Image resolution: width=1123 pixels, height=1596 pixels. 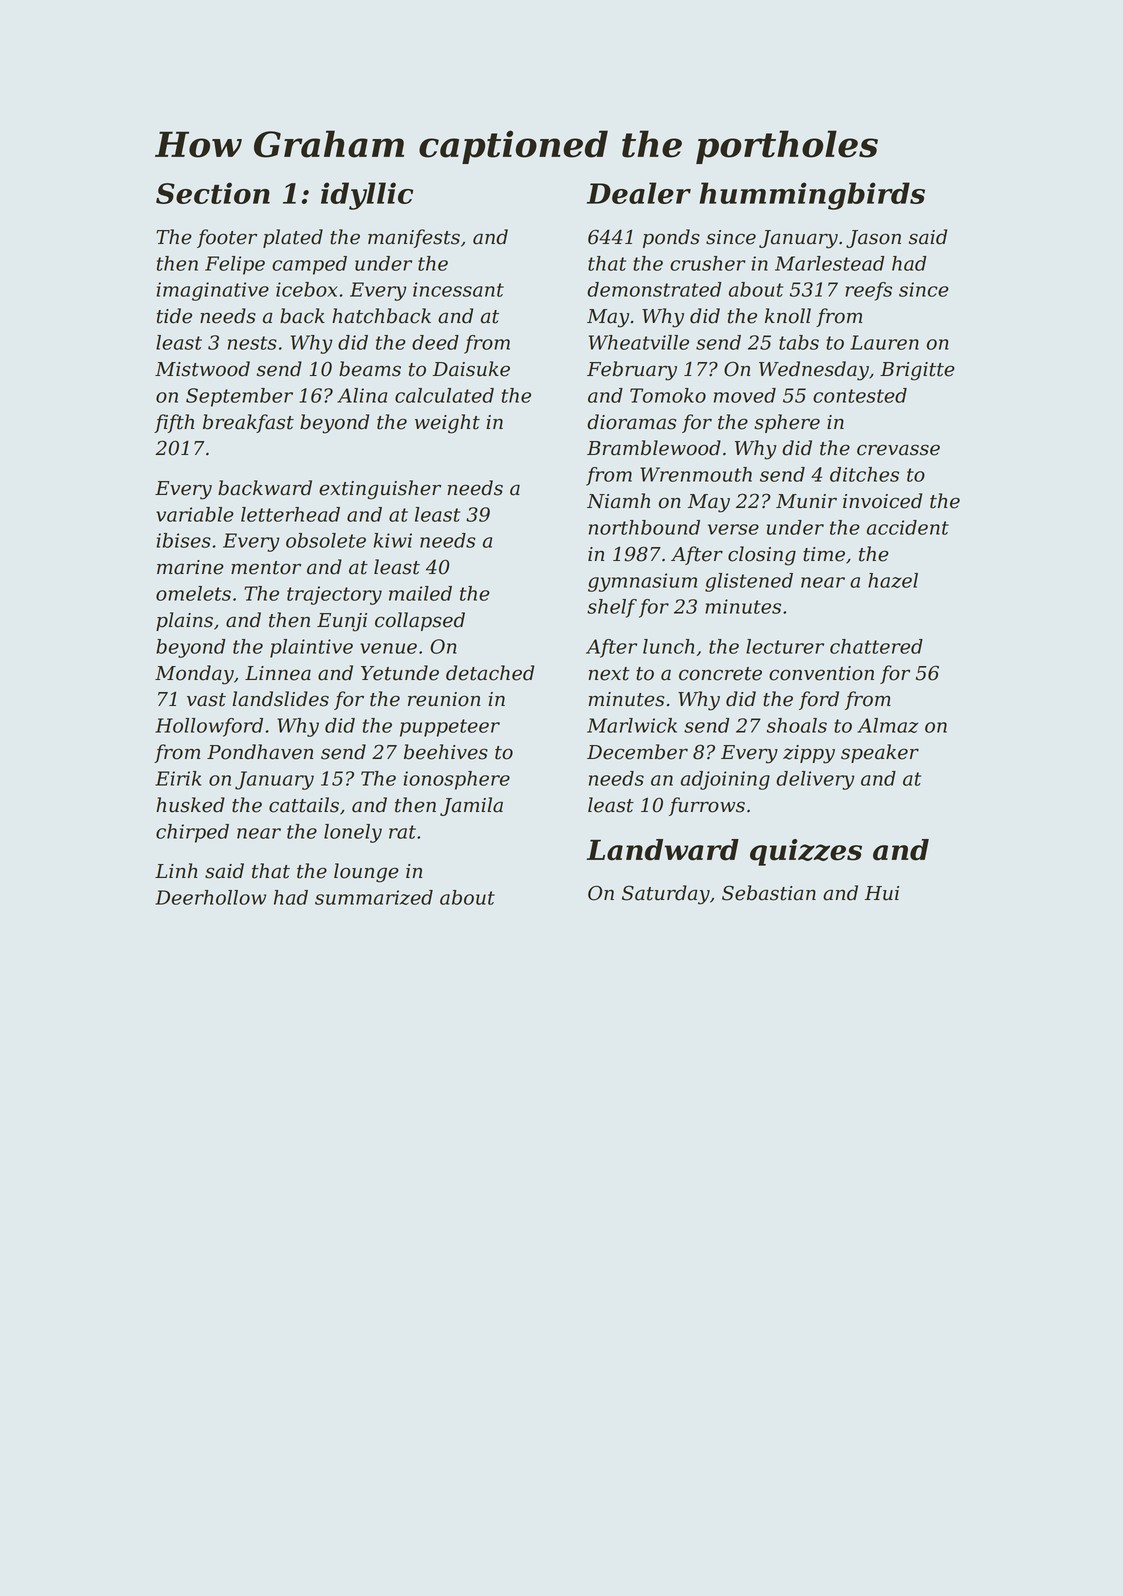 I want to click on next, so click(x=609, y=674).
